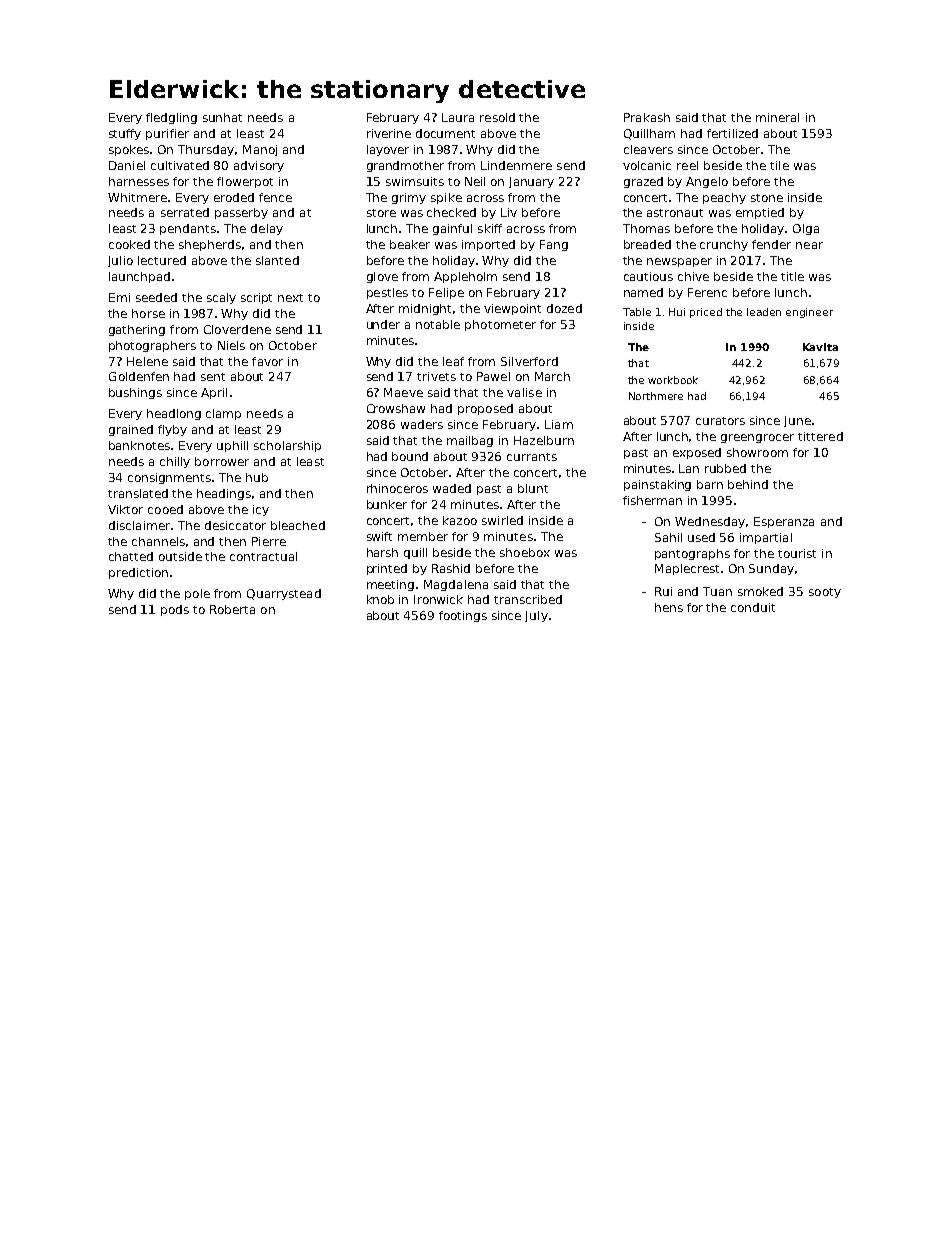  I want to click on tile, so click(779, 165).
